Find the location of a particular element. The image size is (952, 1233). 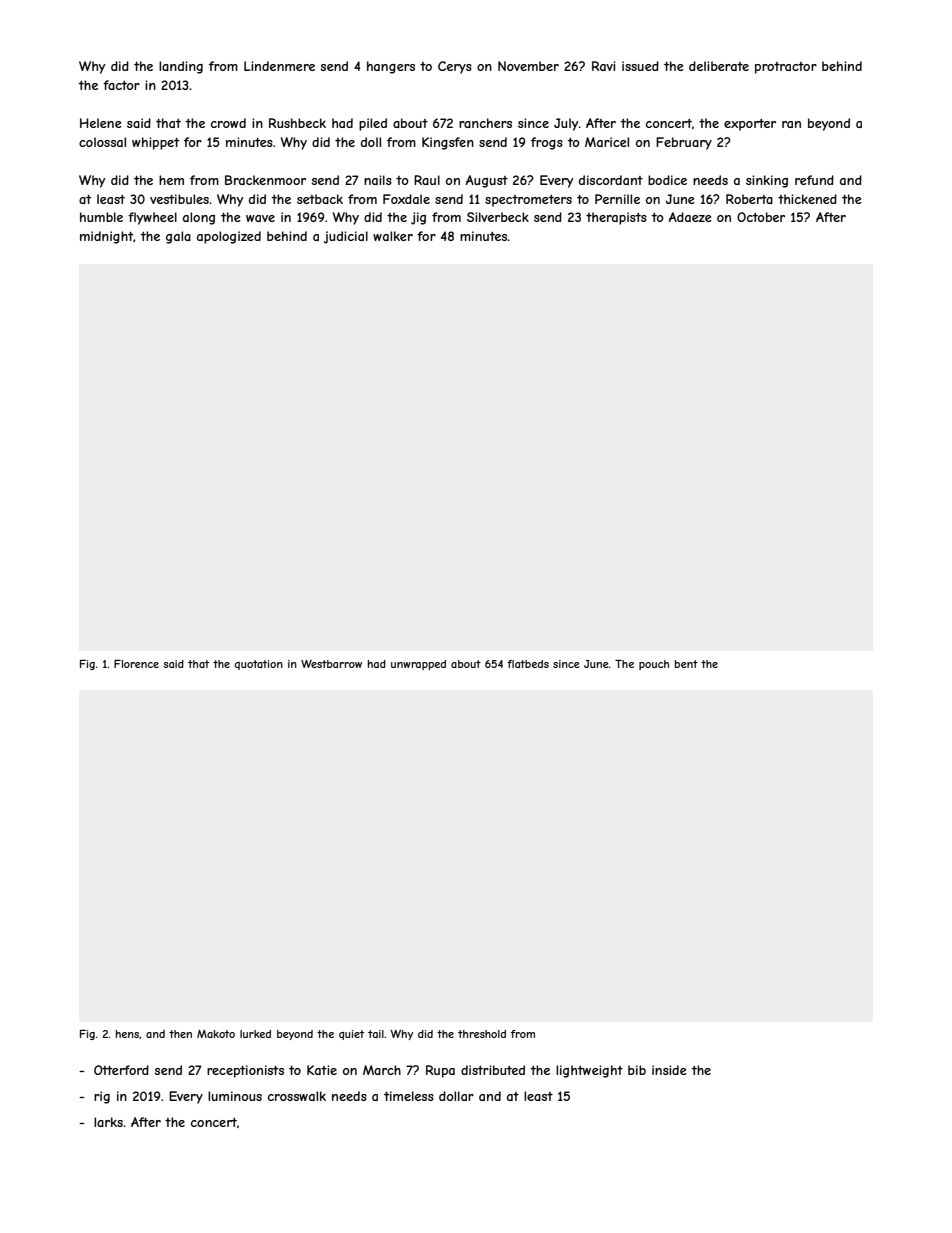

spectrometers is located at coordinates (528, 201).
